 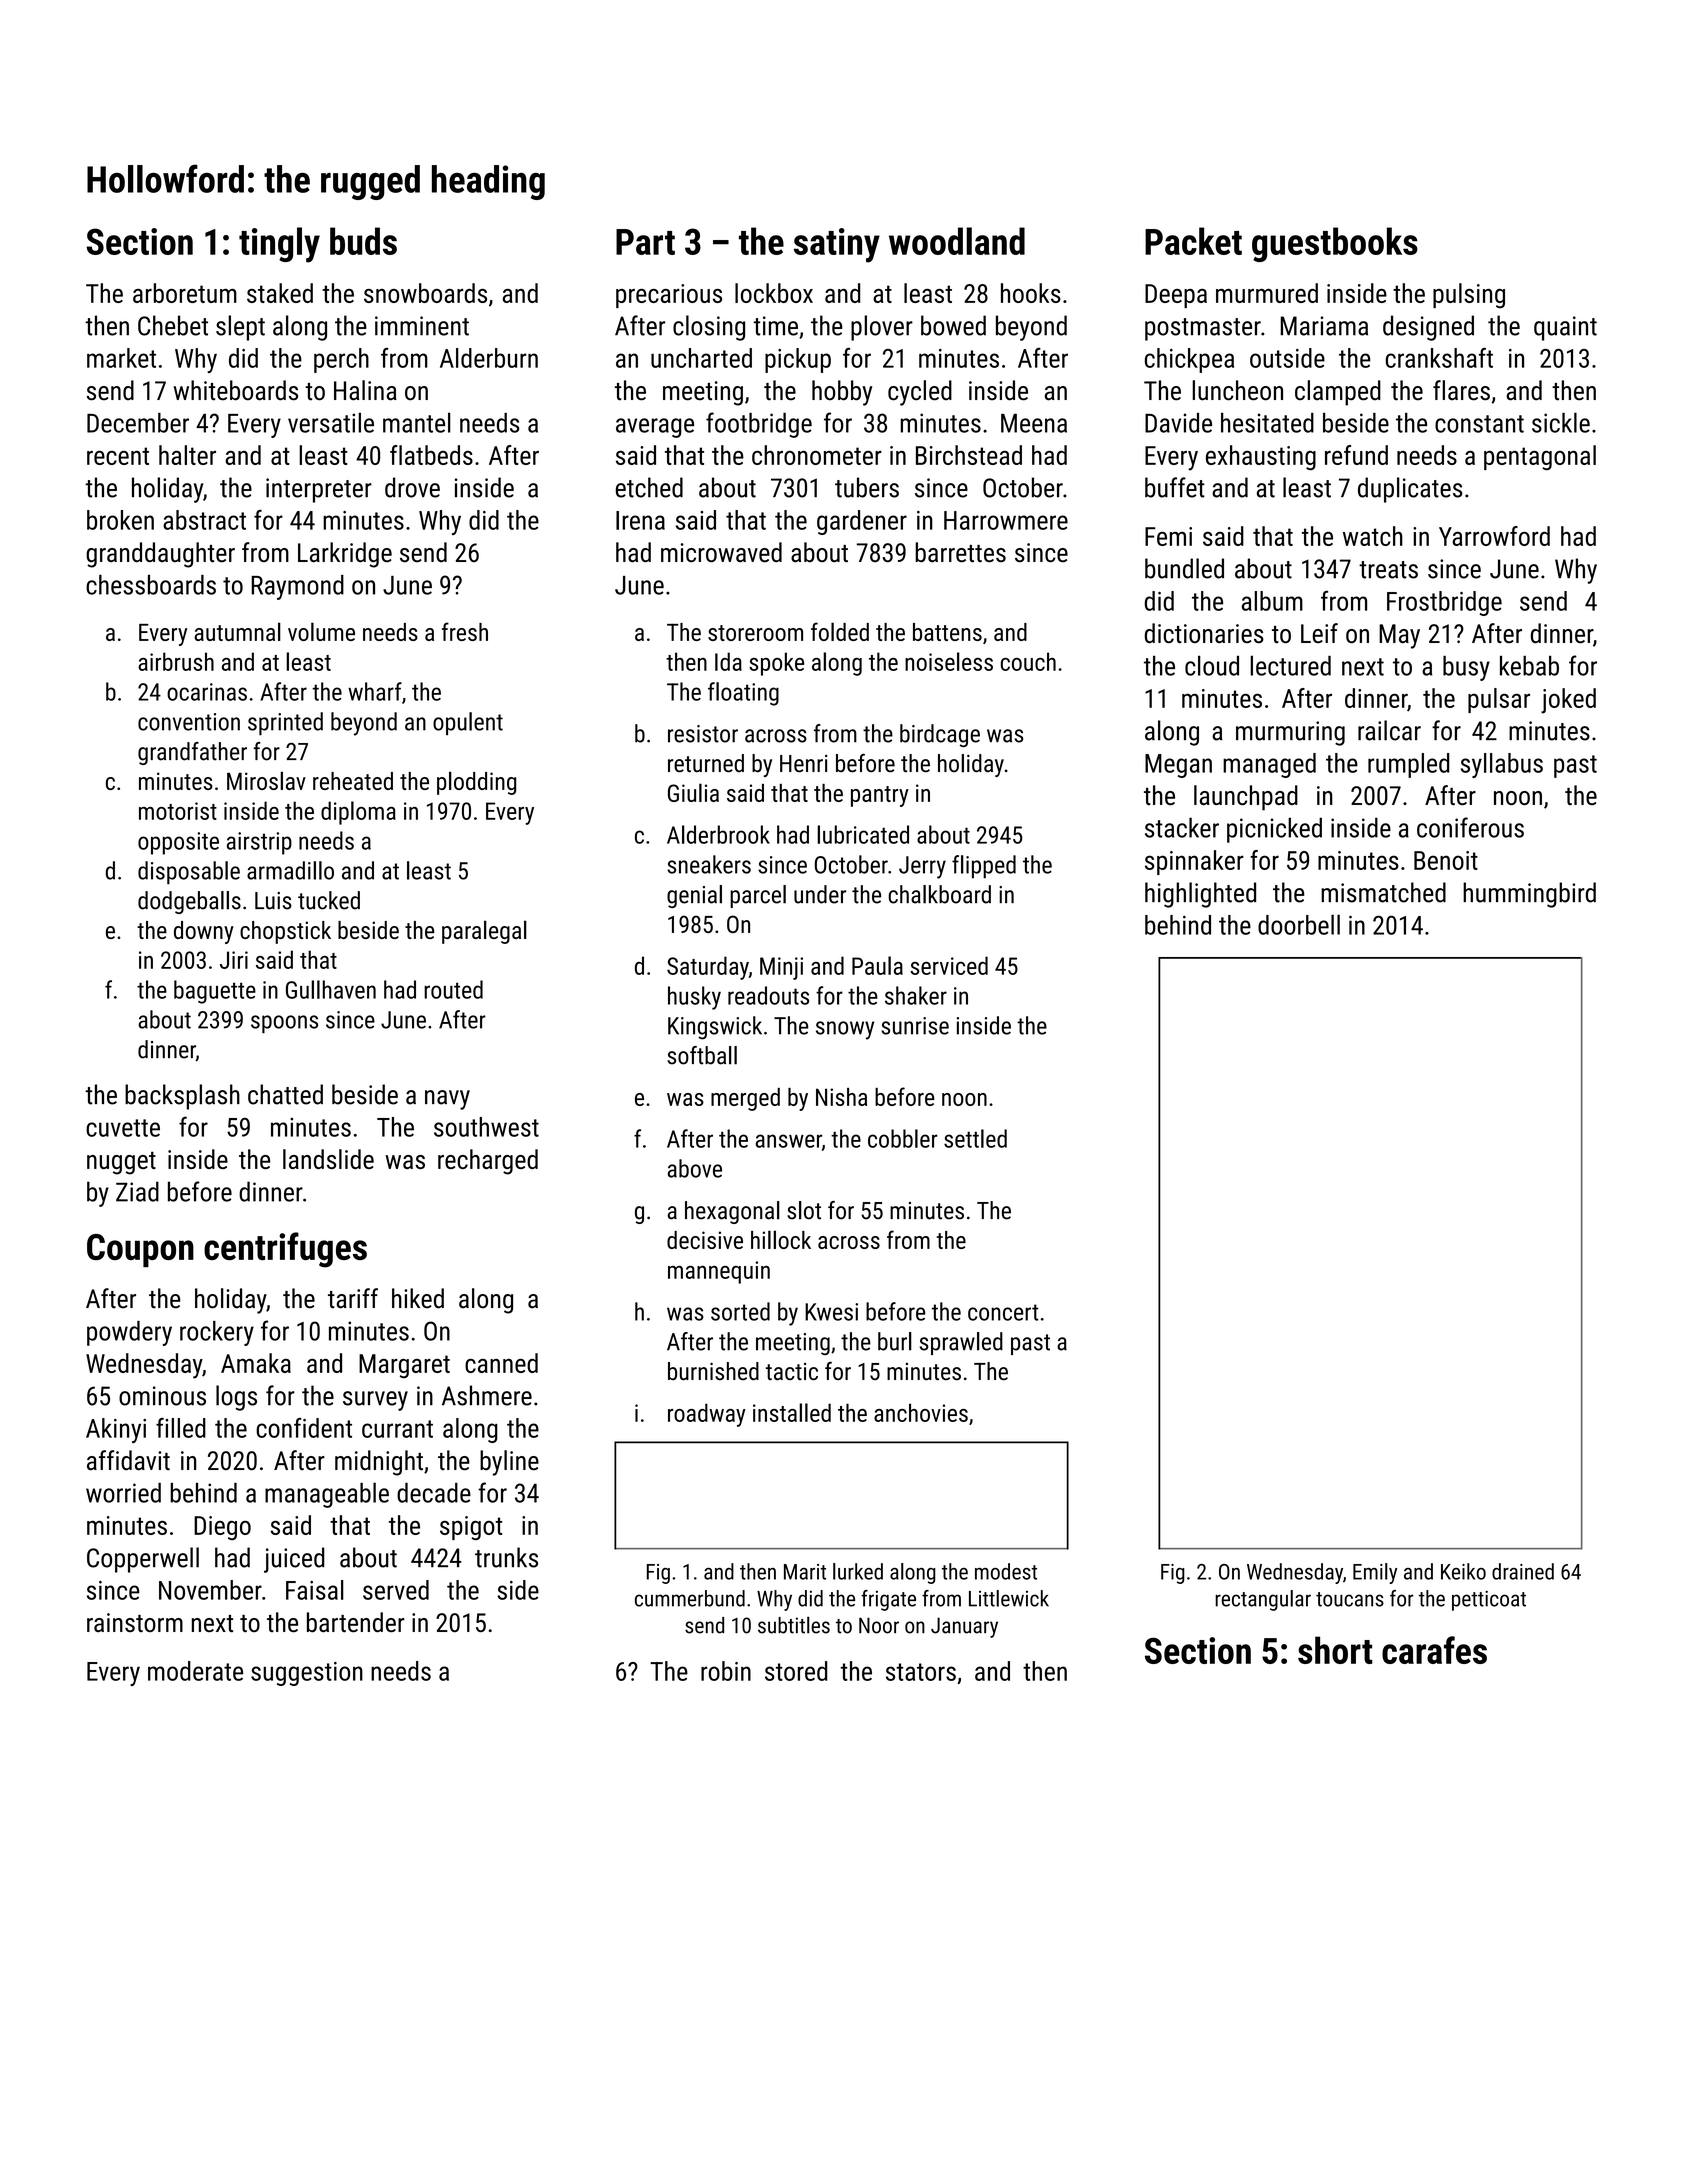 I want to click on sunrise, so click(x=915, y=1026).
